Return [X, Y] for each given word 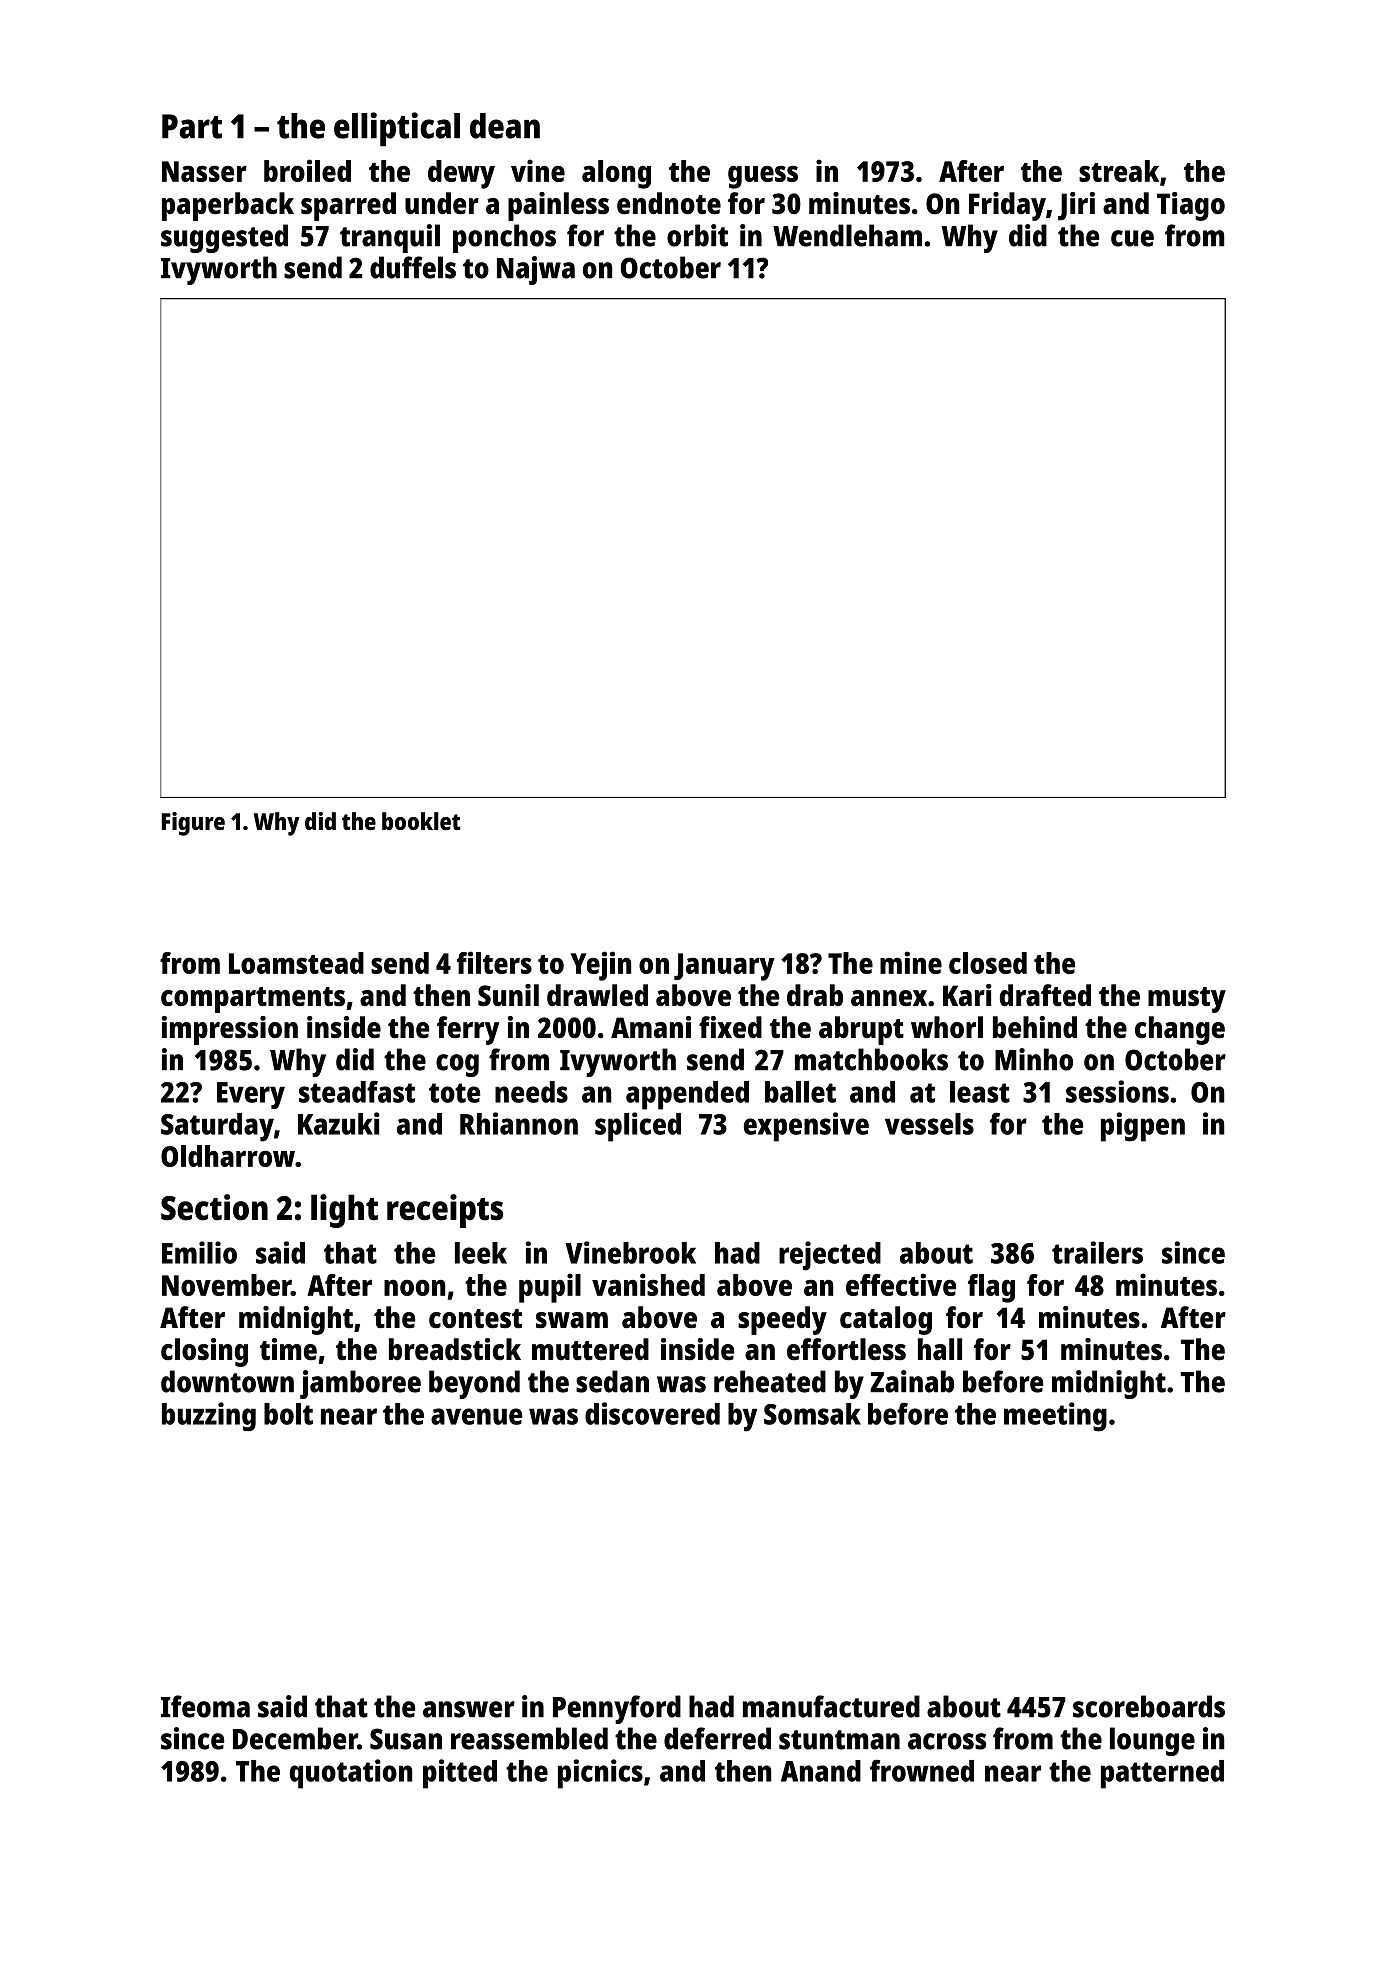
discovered [652, 1413]
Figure [193, 824]
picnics [600, 1774]
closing [204, 1352]
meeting [1055, 1417]
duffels [413, 267]
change [1180, 1030]
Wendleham [847, 235]
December [295, 1738]
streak [1119, 171]
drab [815, 995]
